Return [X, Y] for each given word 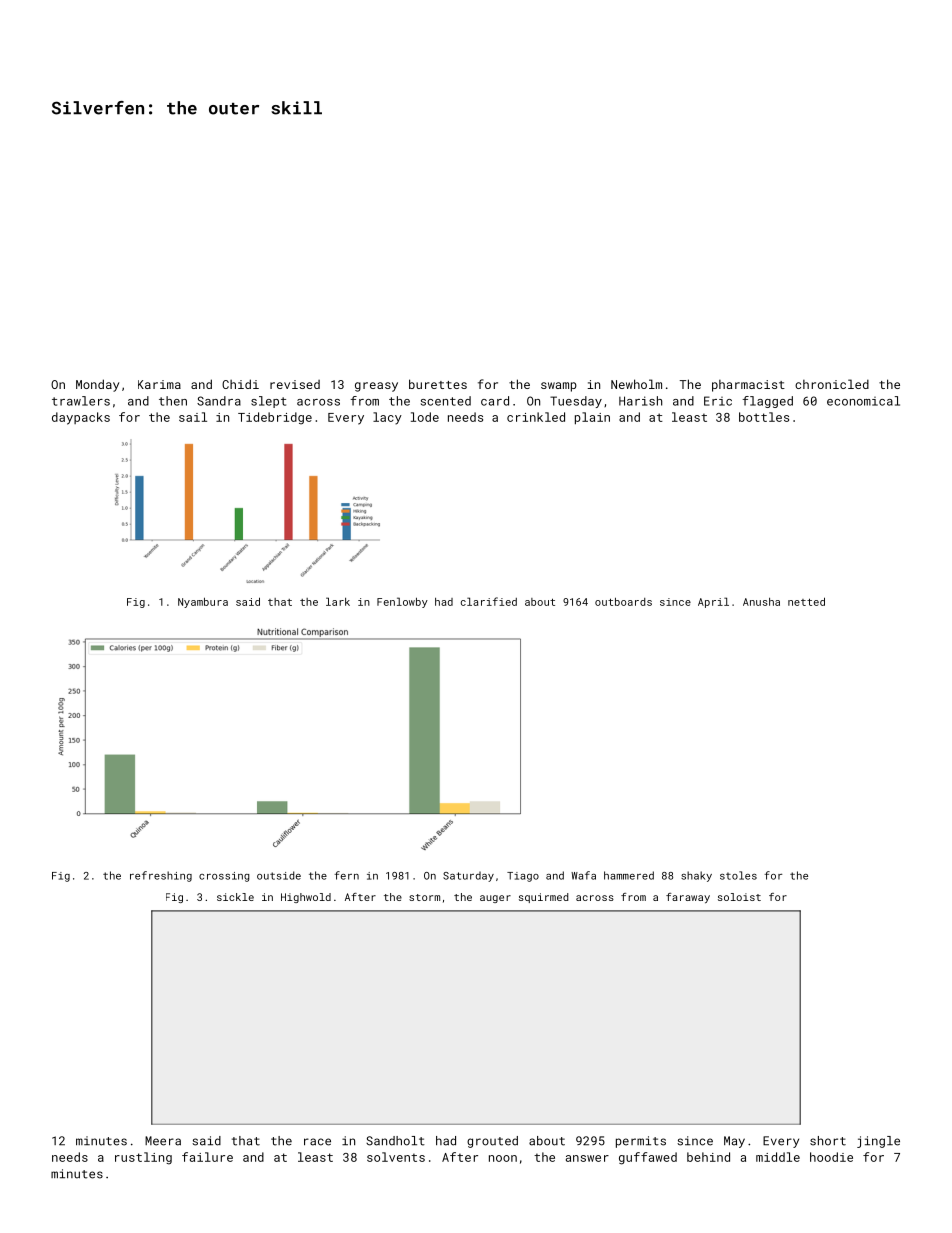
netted [806, 601]
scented [446, 401]
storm [424, 897]
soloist [739, 897]
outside [279, 875]
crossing [224, 877]
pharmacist [748, 386]
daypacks [81, 418]
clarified [489, 601]
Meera [163, 1141]
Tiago [523, 877]
